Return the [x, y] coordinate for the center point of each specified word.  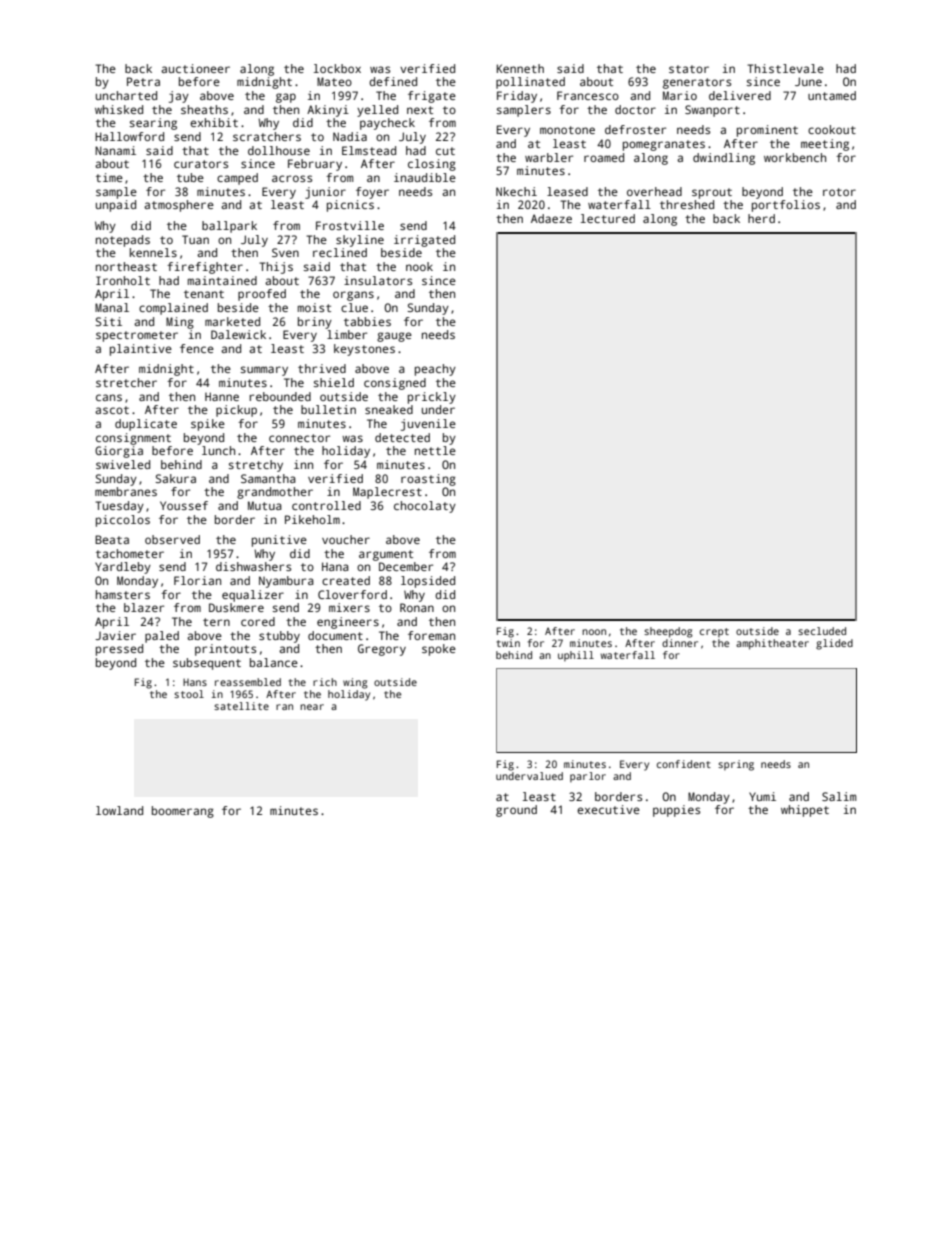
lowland [119, 810]
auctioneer [195, 68]
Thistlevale [785, 68]
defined [393, 81]
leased [567, 191]
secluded [822, 631]
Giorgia [119, 452]
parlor [588, 777]
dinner [680, 643]
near [312, 707]
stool [189, 694]
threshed [687, 204]
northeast [126, 266]
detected [402, 437]
